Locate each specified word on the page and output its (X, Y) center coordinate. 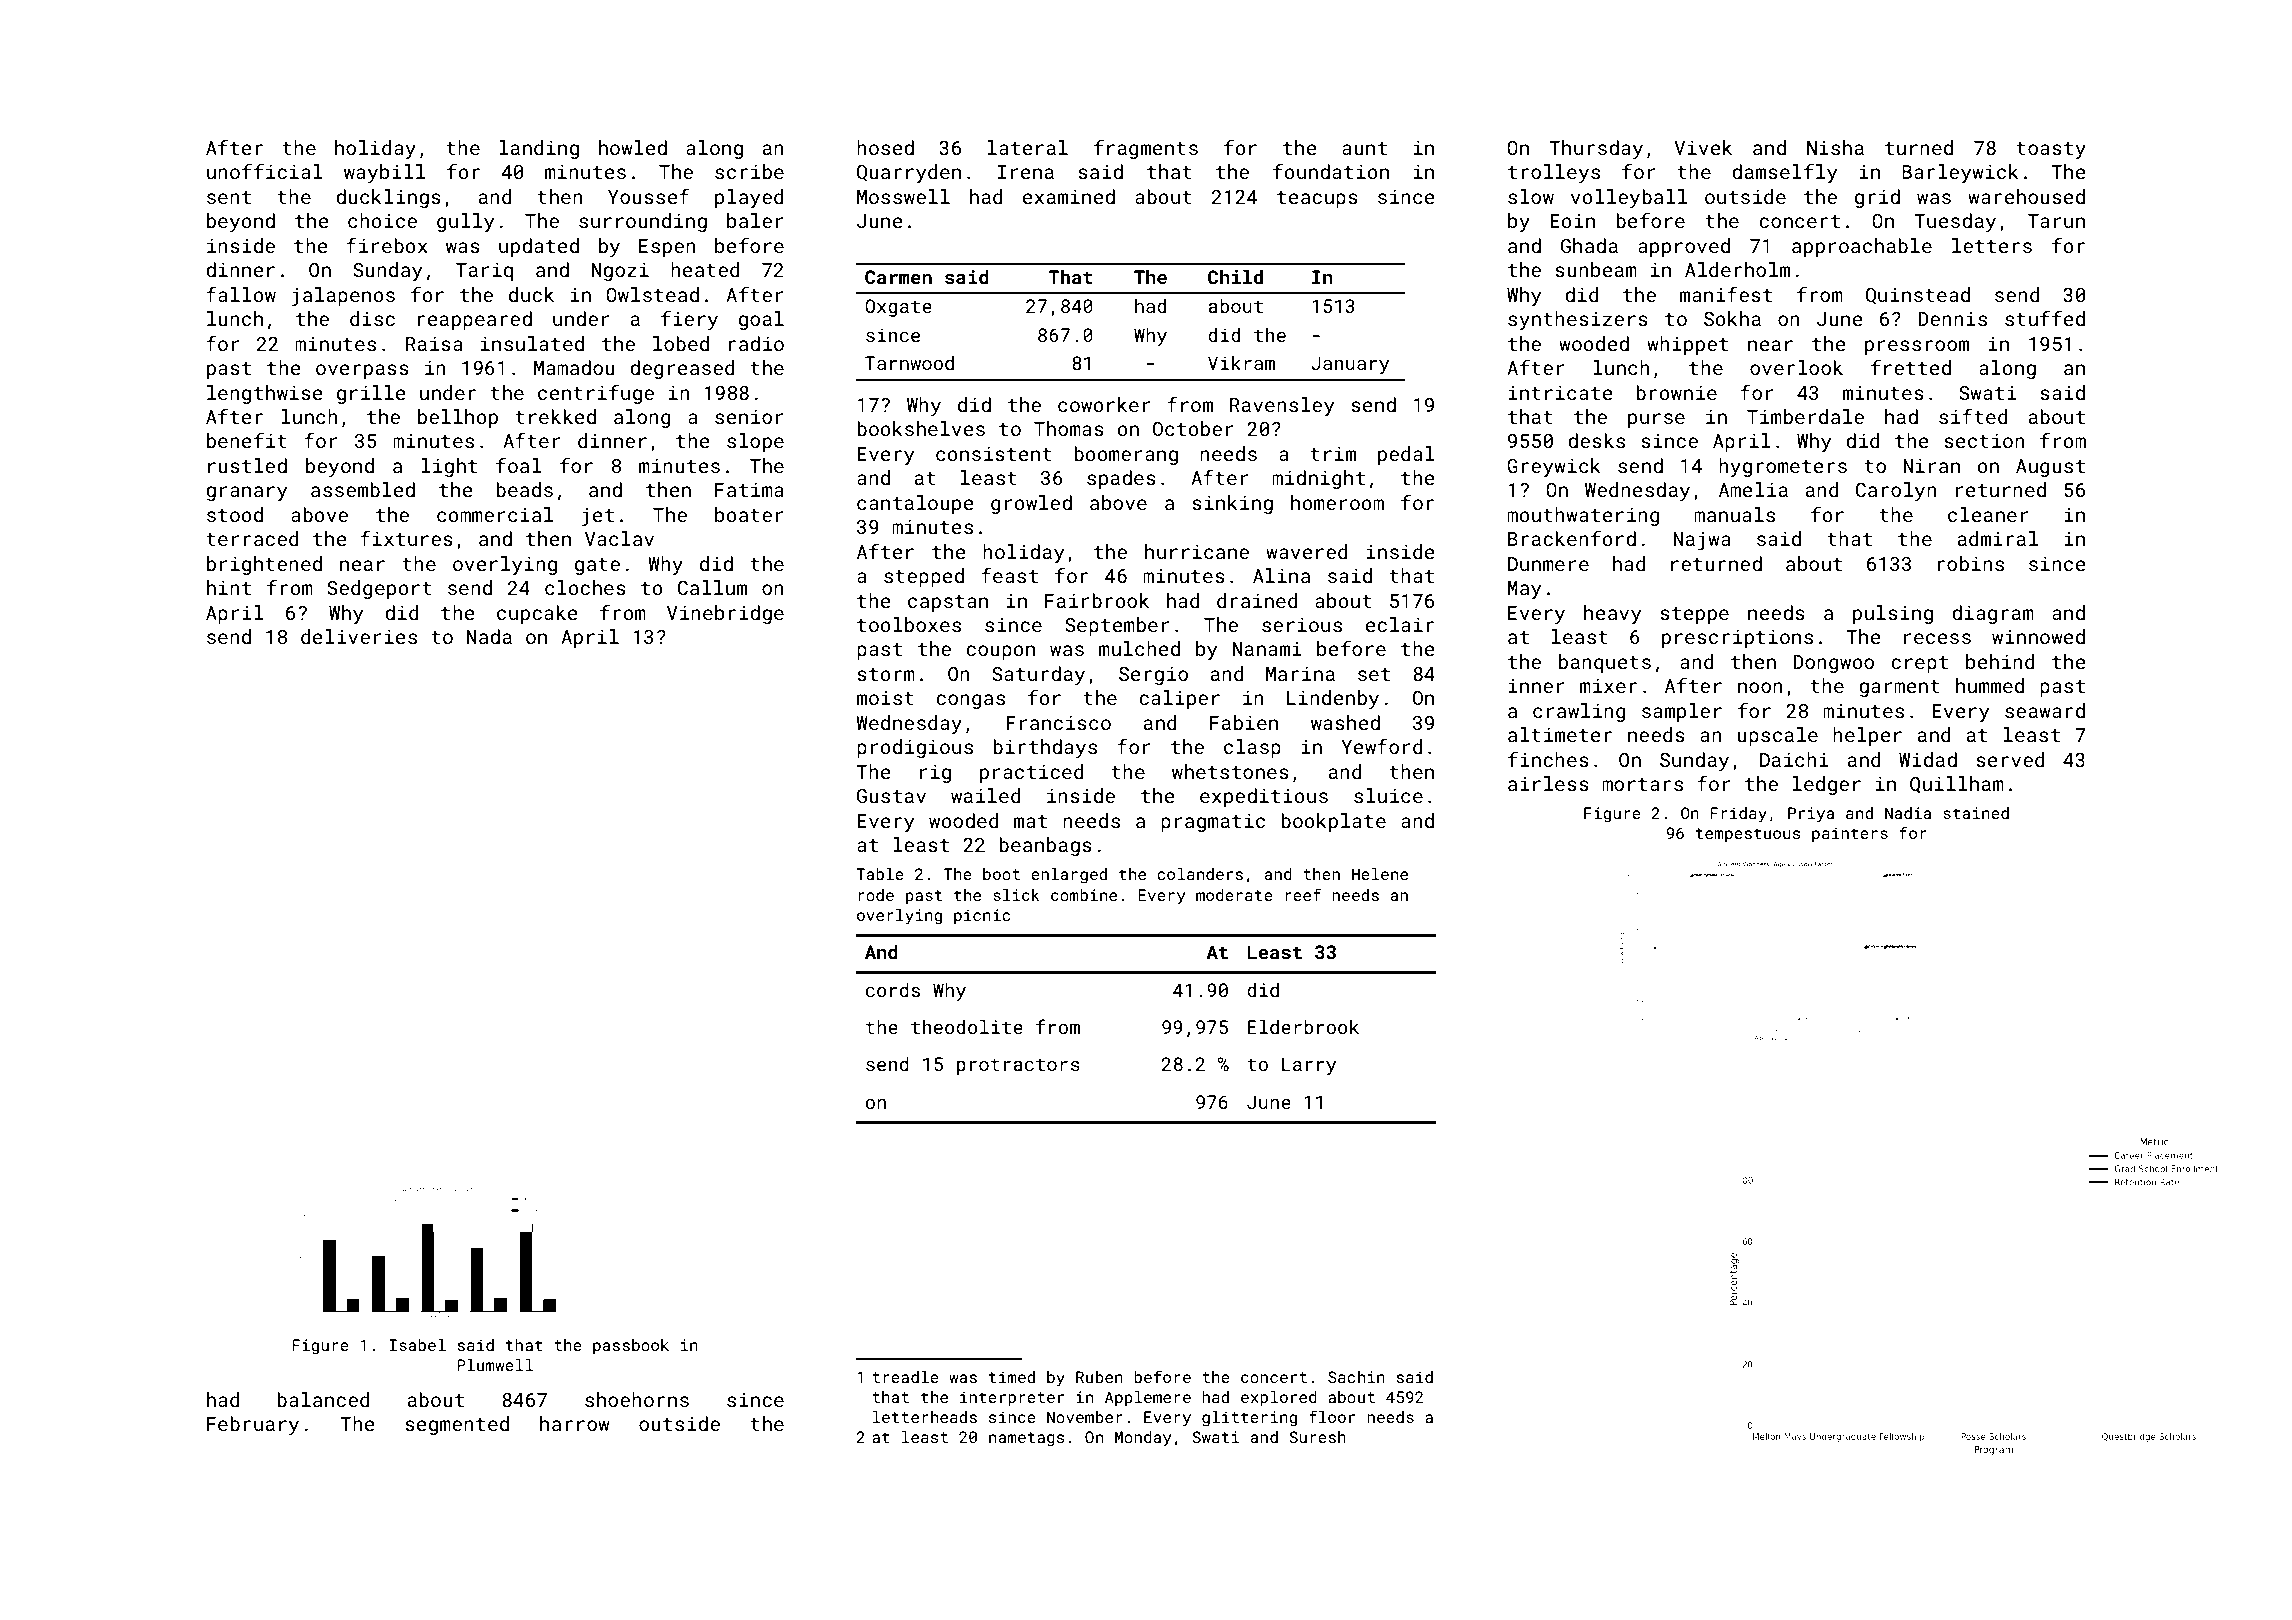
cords (893, 990)
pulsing (1893, 614)
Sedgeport (379, 589)
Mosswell (903, 196)
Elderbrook (1303, 1027)
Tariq (484, 272)
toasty (2051, 150)
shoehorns (637, 1399)
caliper (1179, 699)
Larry (1309, 1066)
